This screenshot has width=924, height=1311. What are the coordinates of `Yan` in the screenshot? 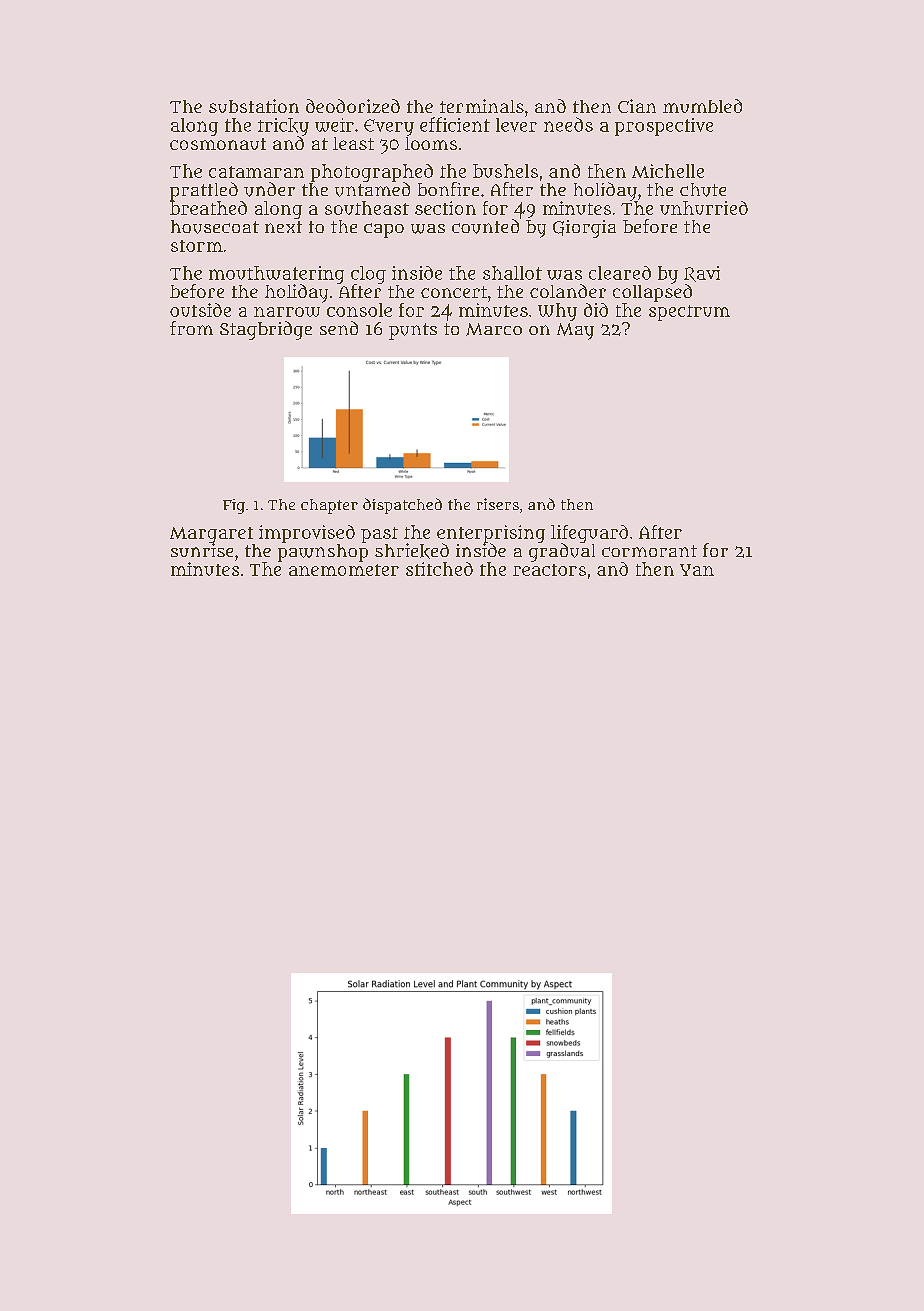 It's located at (697, 570).
